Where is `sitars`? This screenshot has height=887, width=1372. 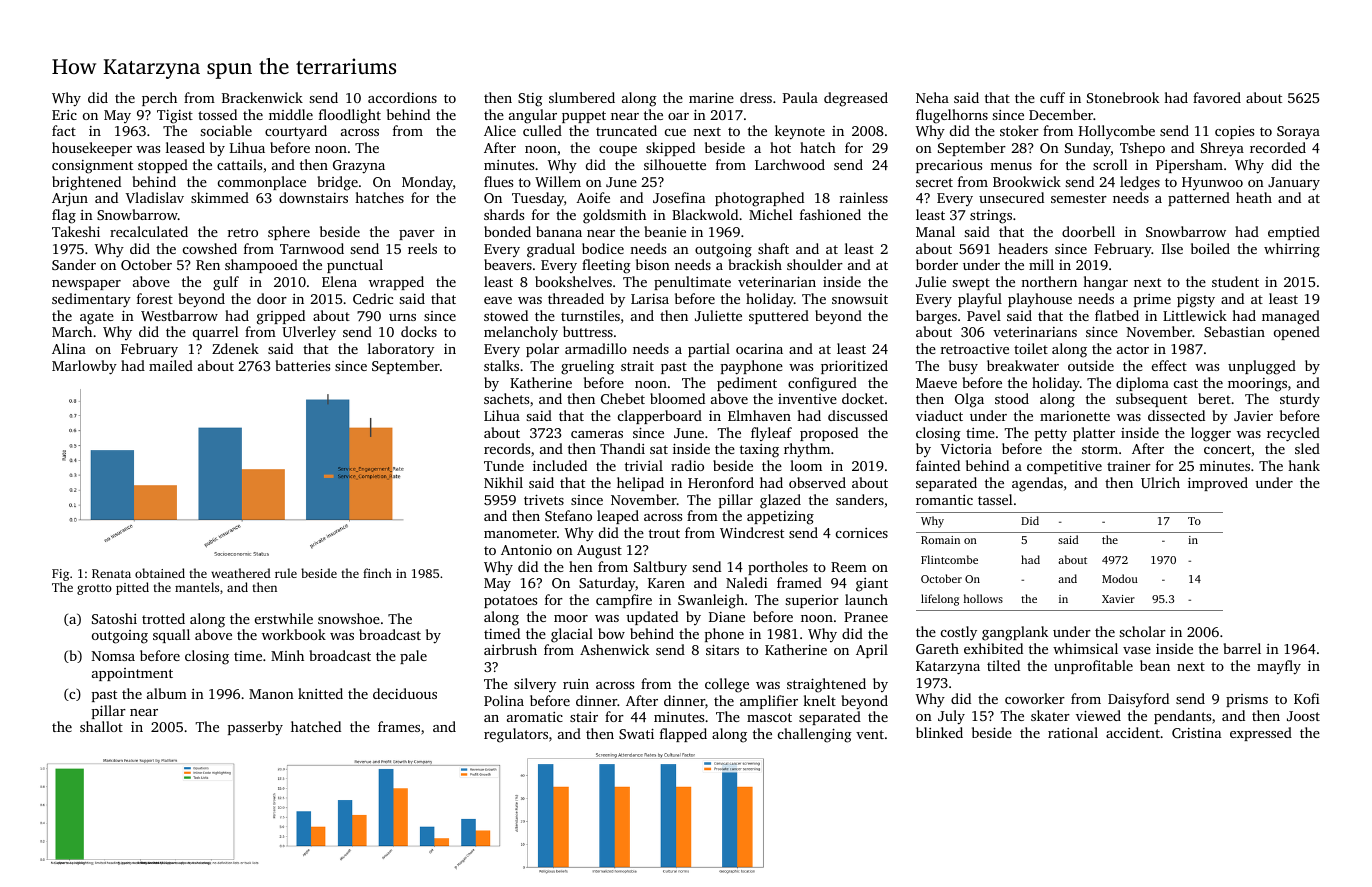
sitars is located at coordinates (722, 649).
